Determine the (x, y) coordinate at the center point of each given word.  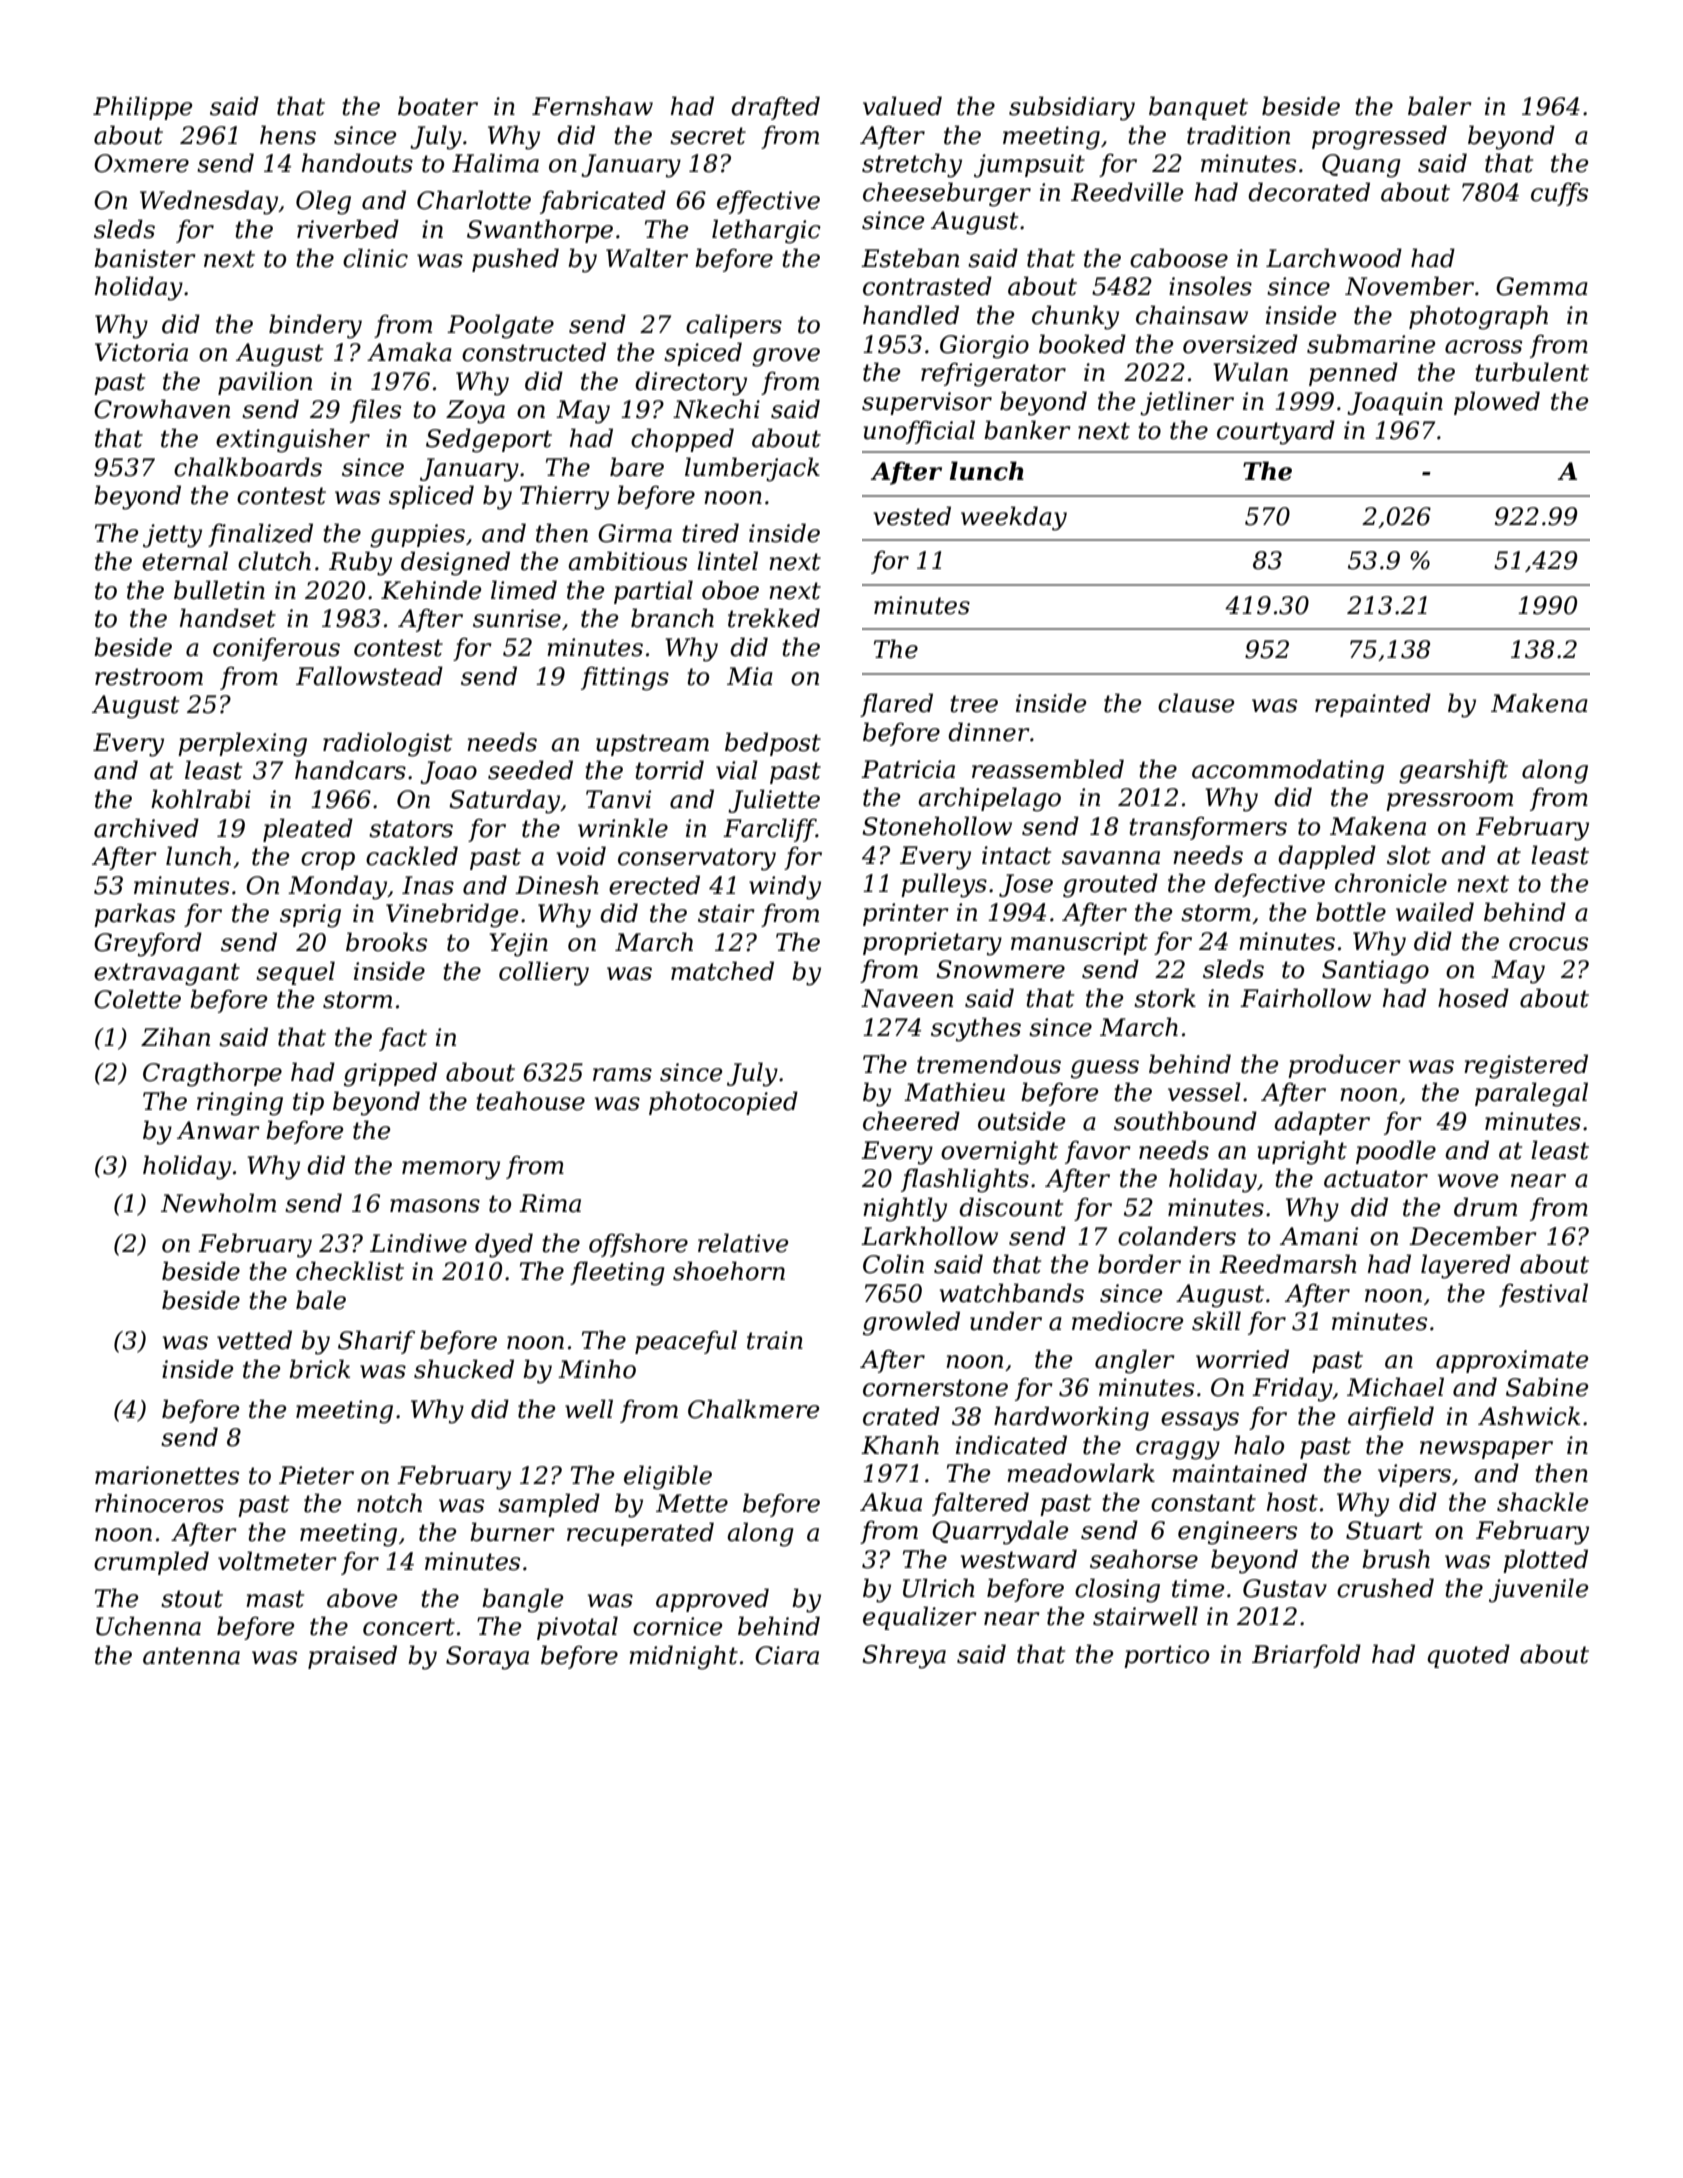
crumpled (151, 1563)
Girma (635, 533)
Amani (1319, 1236)
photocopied (723, 1103)
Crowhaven (162, 409)
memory (451, 1170)
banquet (1198, 108)
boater (438, 106)
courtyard (1276, 432)
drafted (775, 108)
